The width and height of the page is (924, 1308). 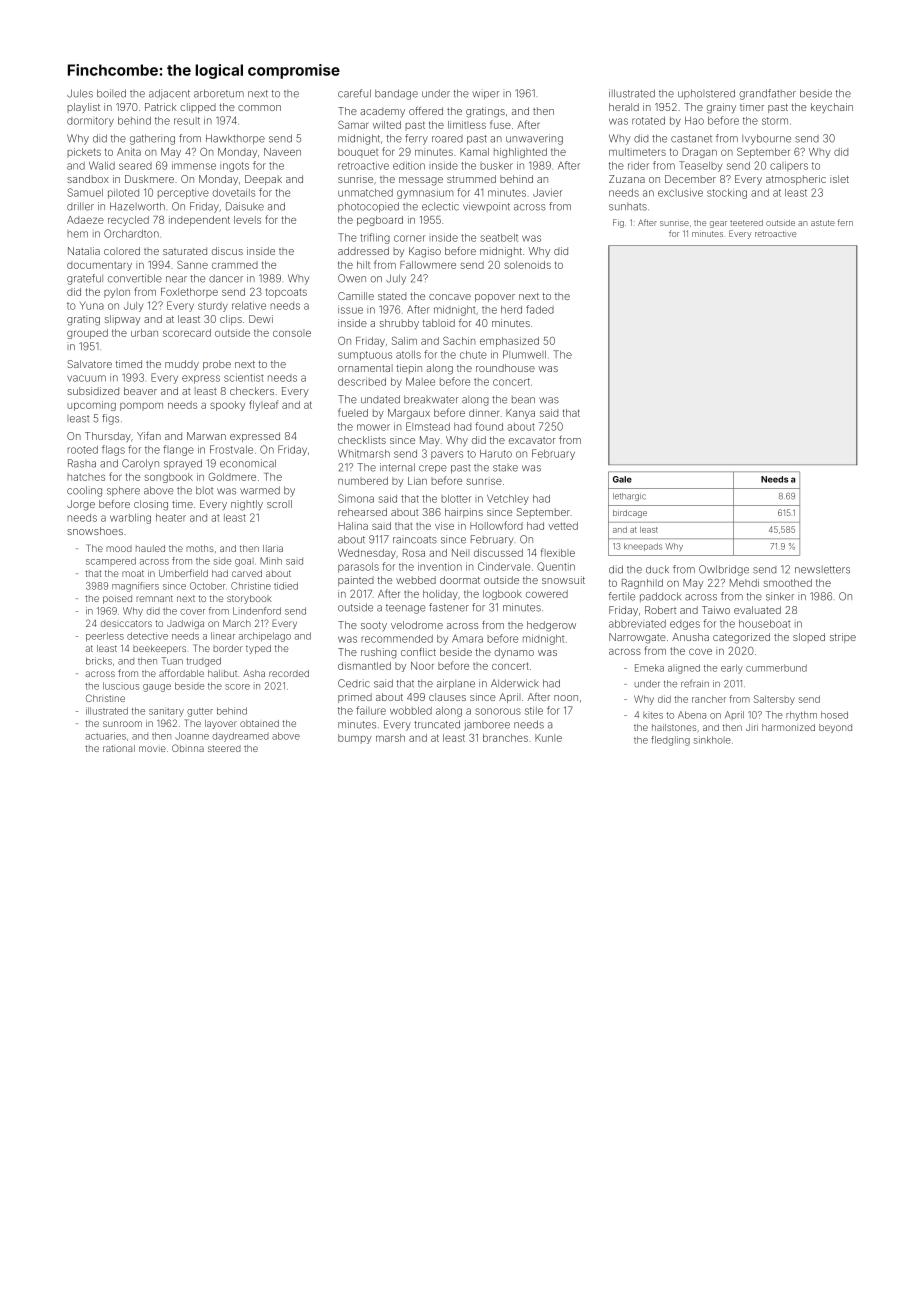 I want to click on rational, so click(x=119, y=748).
